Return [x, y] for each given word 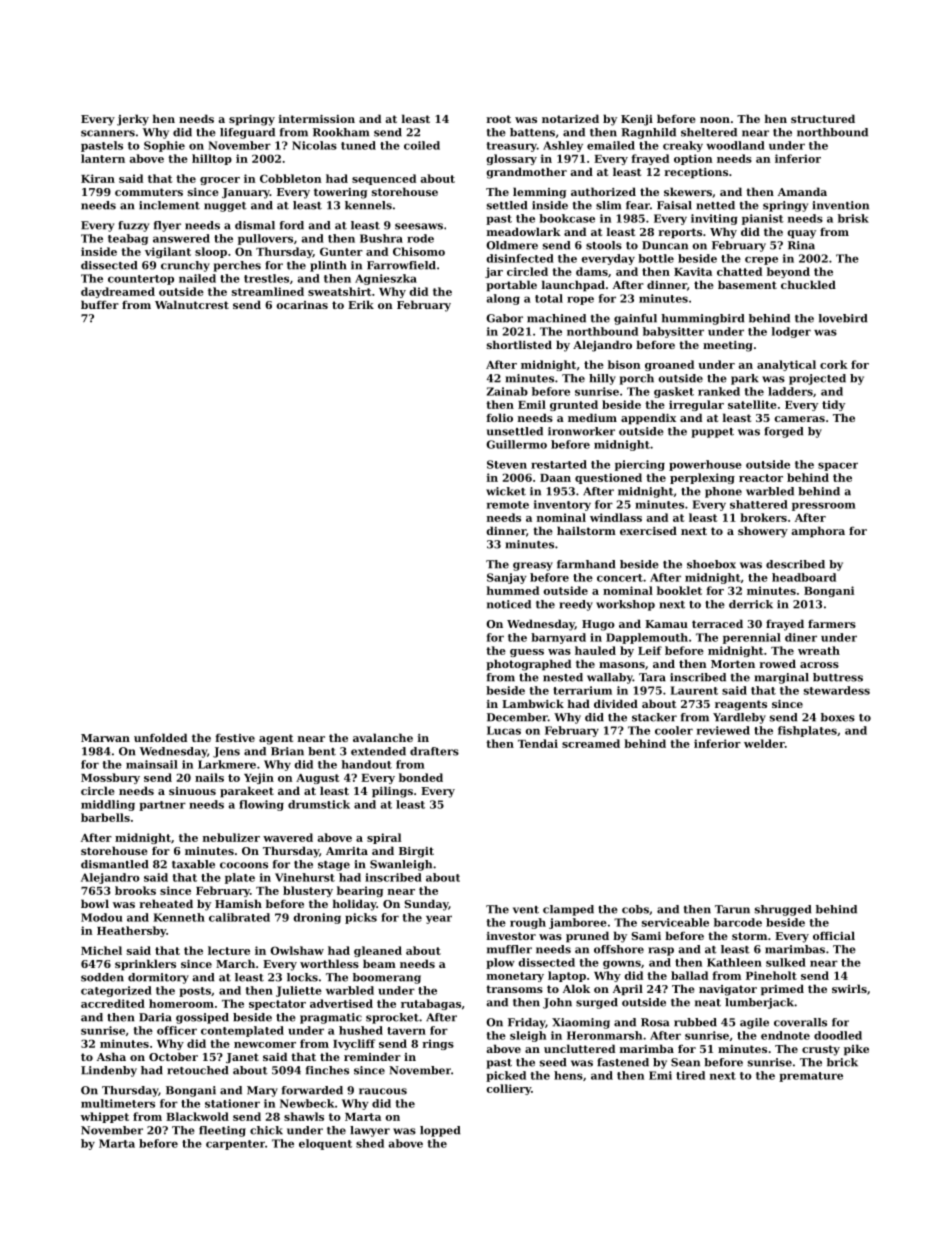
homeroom [181, 1003]
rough [528, 923]
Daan [555, 478]
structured [823, 118]
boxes [838, 717]
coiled [422, 145]
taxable [193, 864]
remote [508, 505]
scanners [108, 133]
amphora [818, 532]
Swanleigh [401, 865]
